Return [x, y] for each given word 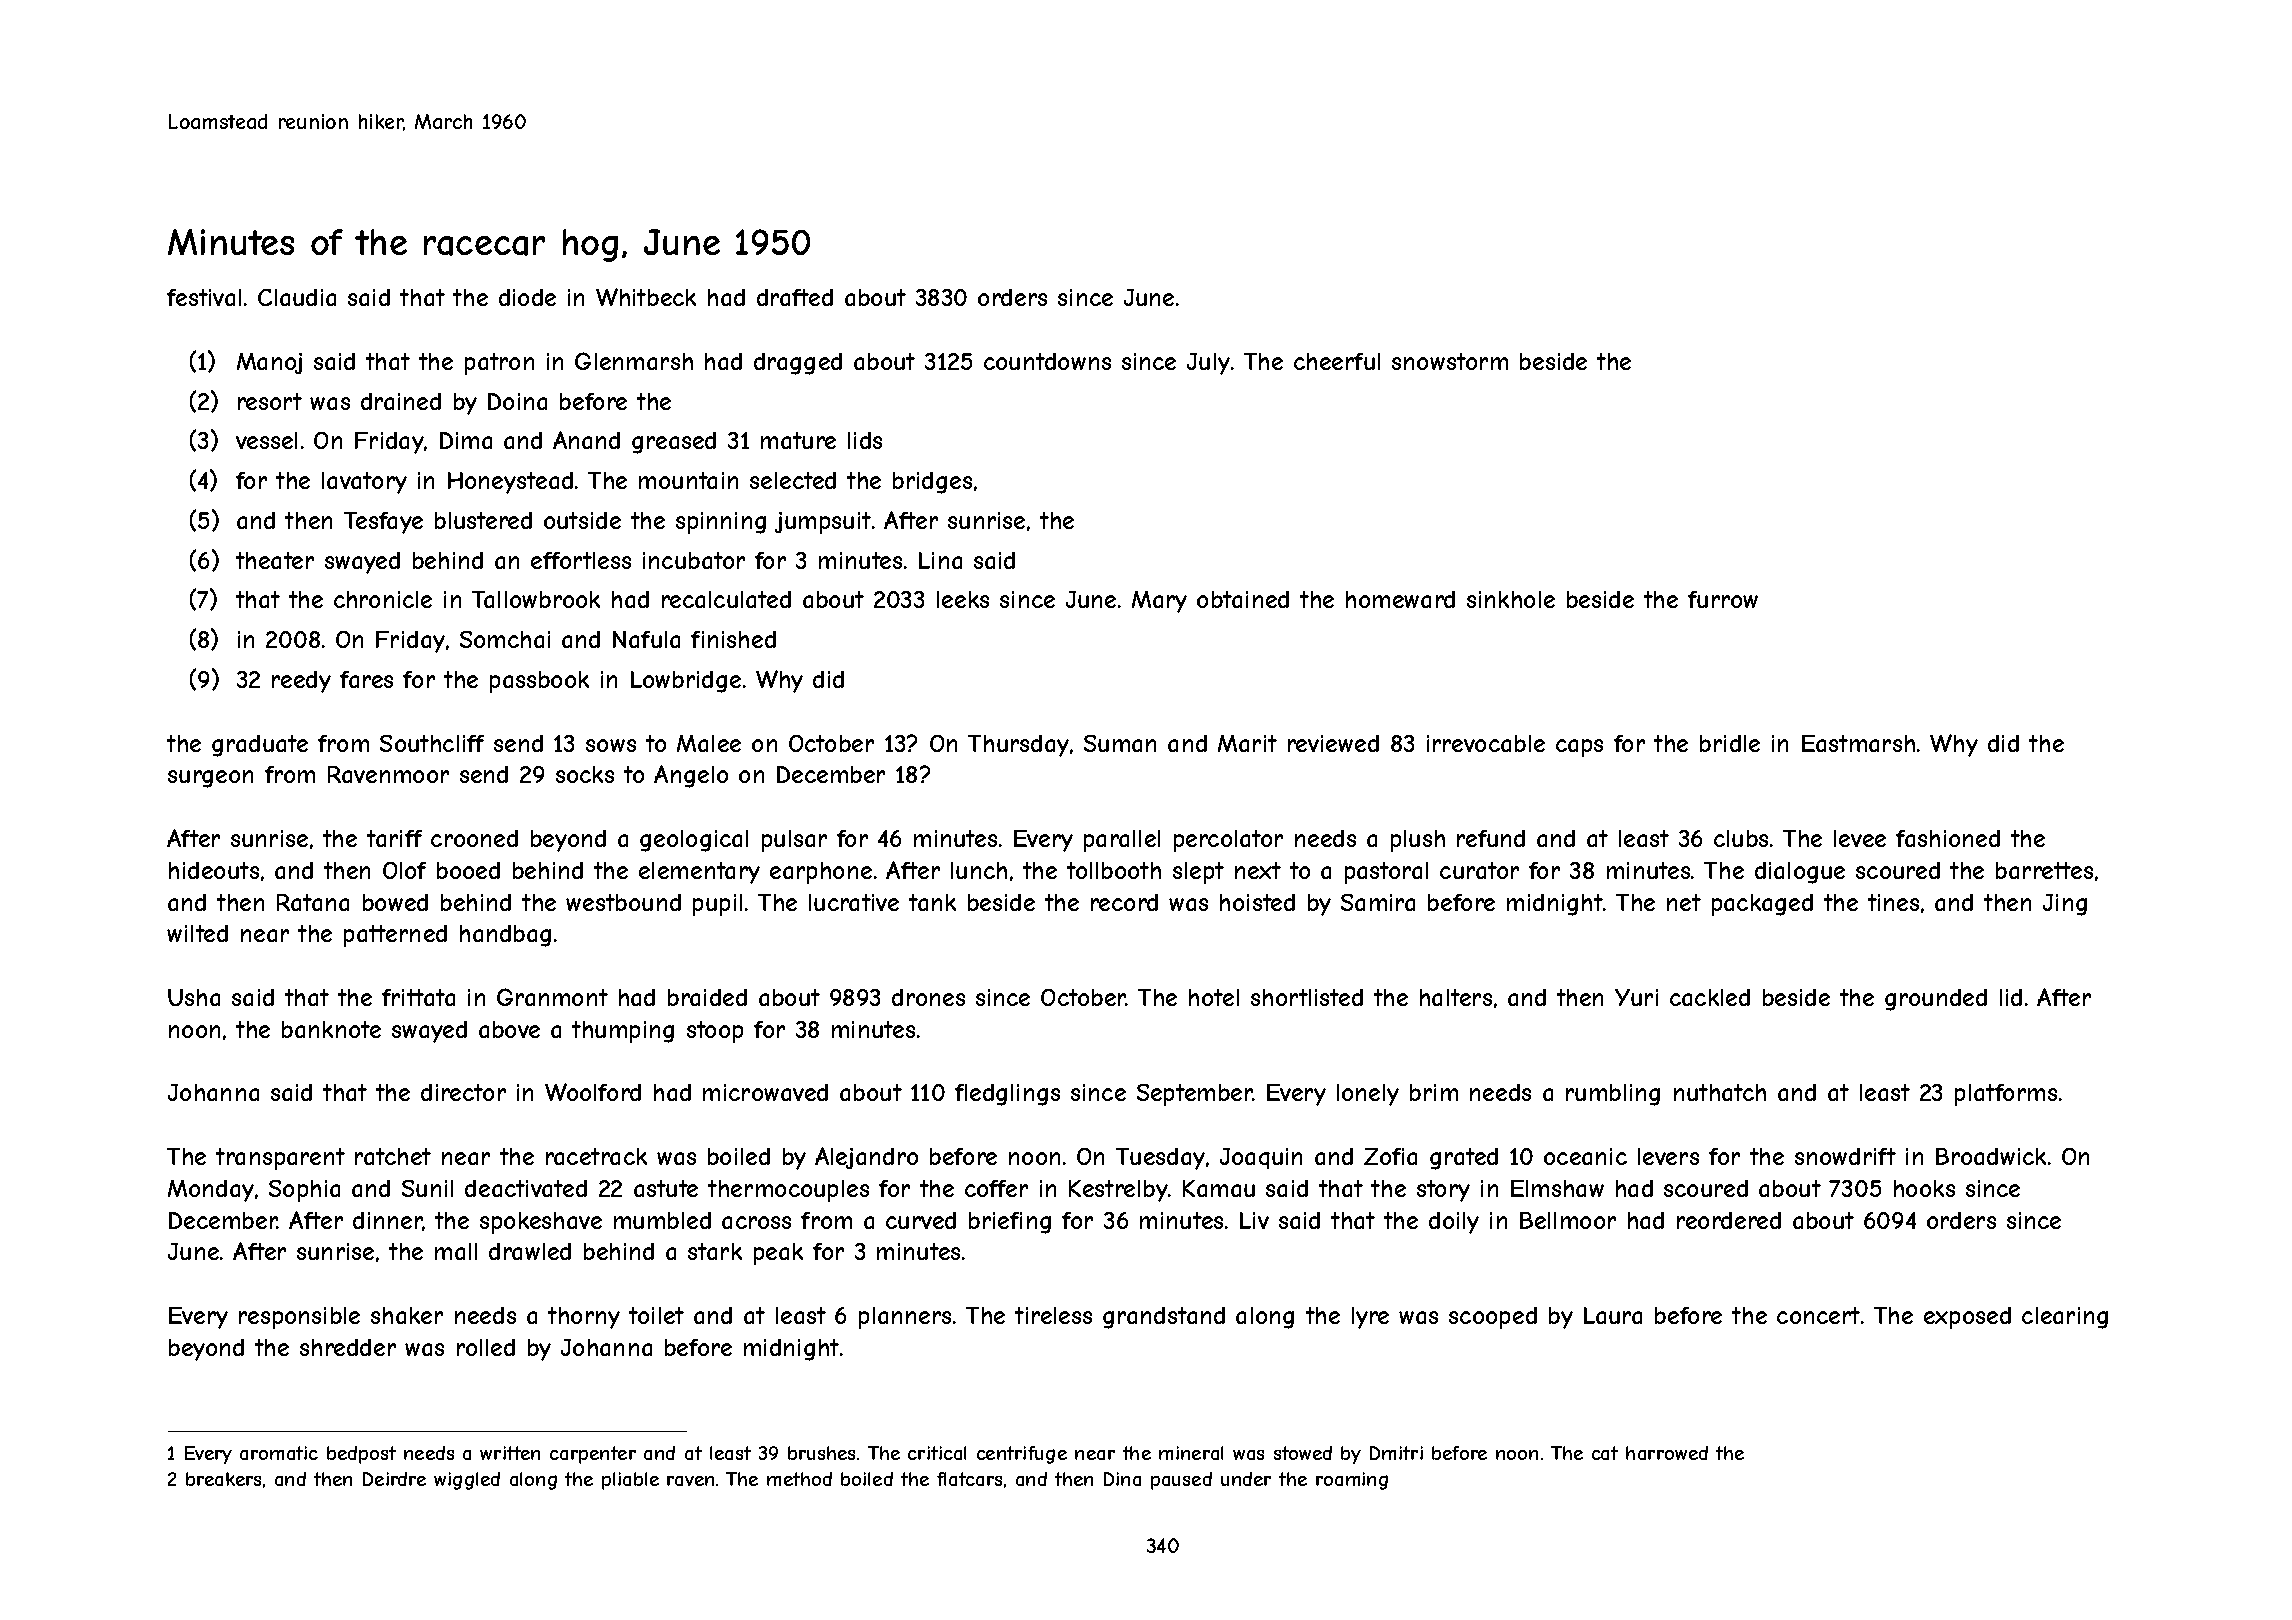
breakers [223, 1479]
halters [1456, 997]
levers [1668, 1156]
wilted [197, 933]
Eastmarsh [1858, 743]
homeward [1400, 599]
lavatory [364, 483]
